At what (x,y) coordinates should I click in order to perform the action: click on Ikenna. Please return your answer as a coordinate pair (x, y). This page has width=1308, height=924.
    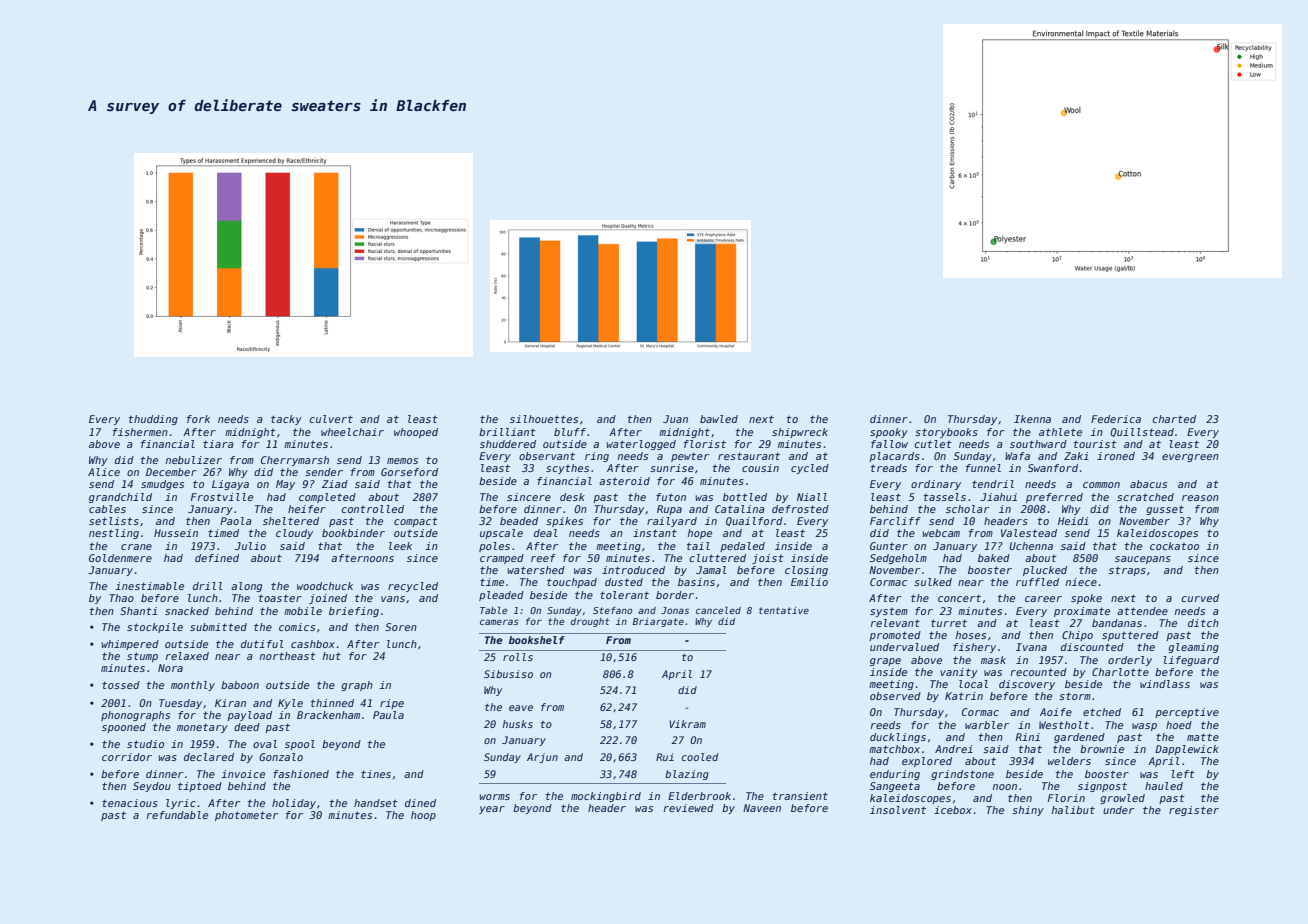
    Looking at the image, I should click on (1032, 419).
